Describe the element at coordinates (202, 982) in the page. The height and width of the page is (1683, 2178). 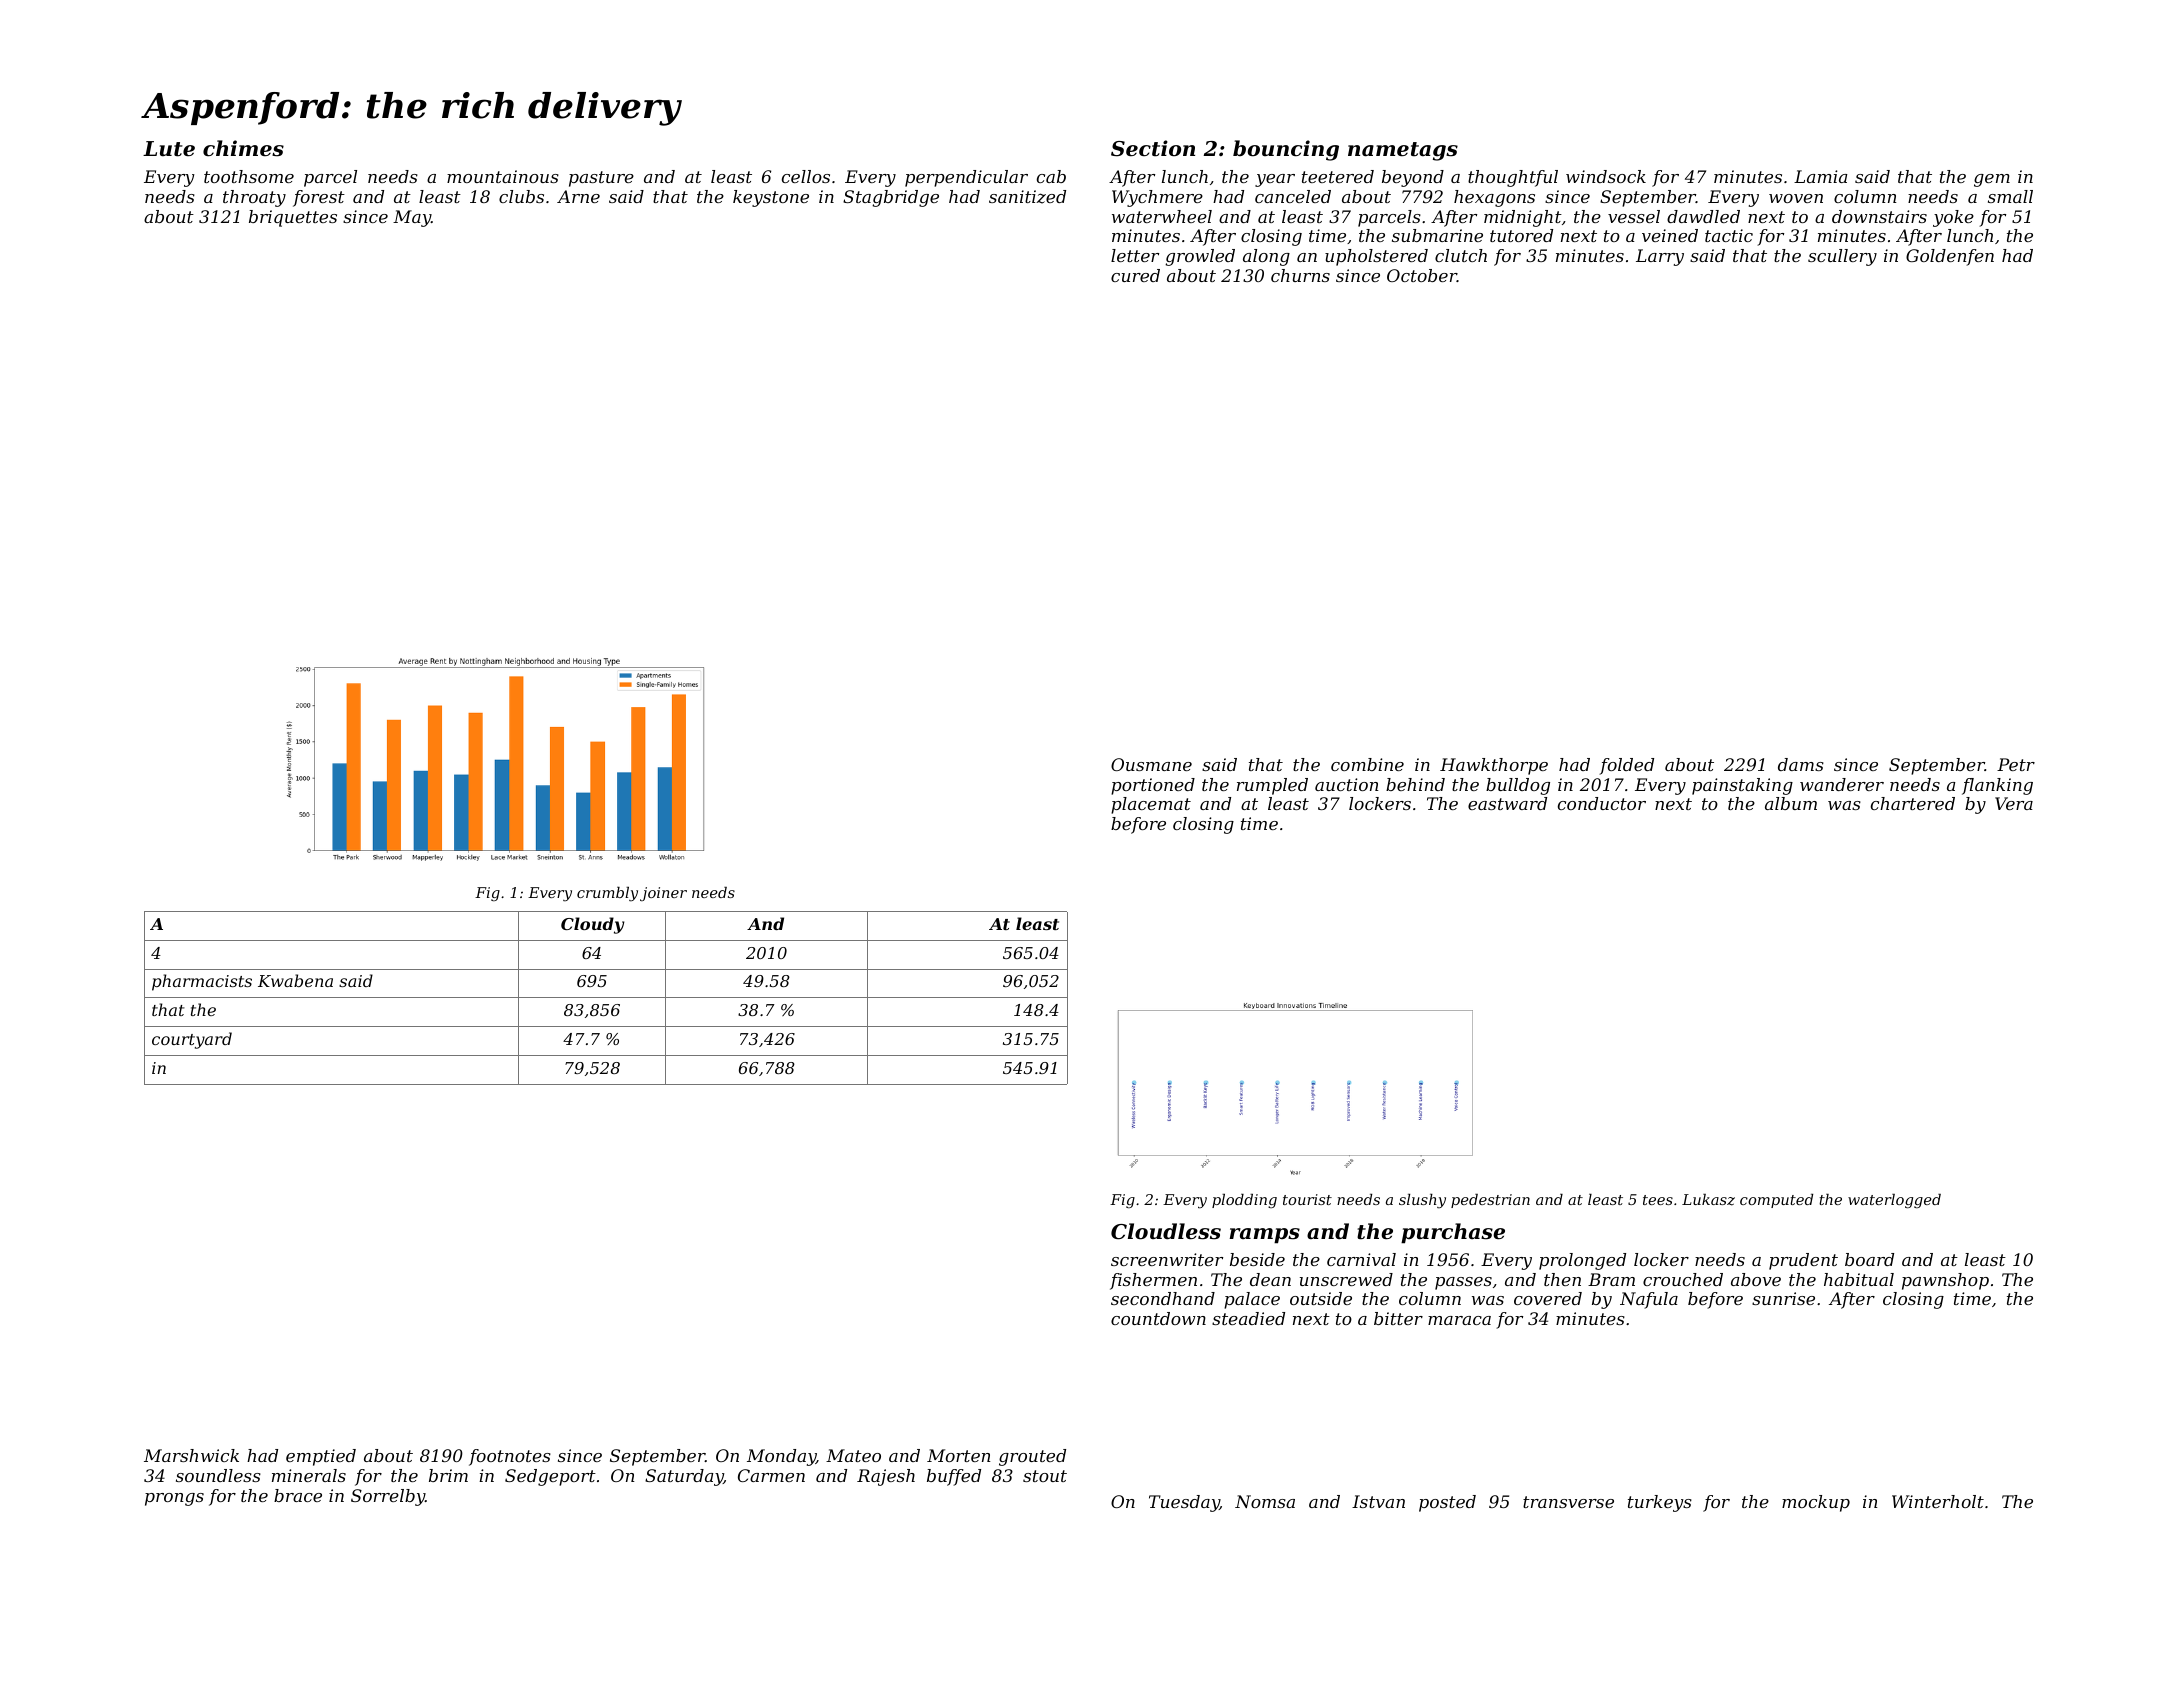
I see `pharmacists` at that location.
